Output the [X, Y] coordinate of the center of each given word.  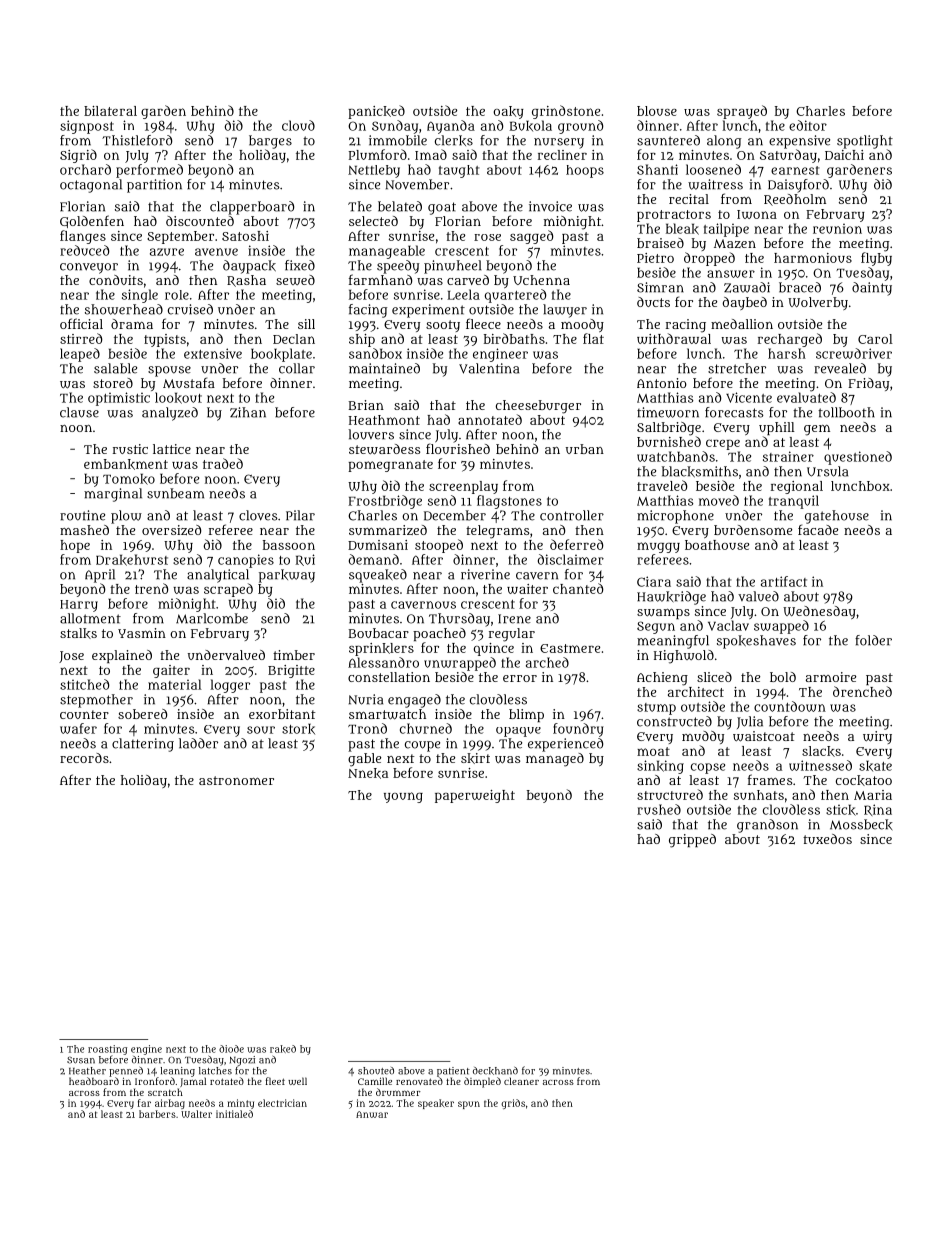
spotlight [865, 142]
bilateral [110, 111]
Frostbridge [385, 502]
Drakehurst [132, 560]
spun [469, 1105]
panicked [376, 112]
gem [817, 430]
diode [231, 1049]
